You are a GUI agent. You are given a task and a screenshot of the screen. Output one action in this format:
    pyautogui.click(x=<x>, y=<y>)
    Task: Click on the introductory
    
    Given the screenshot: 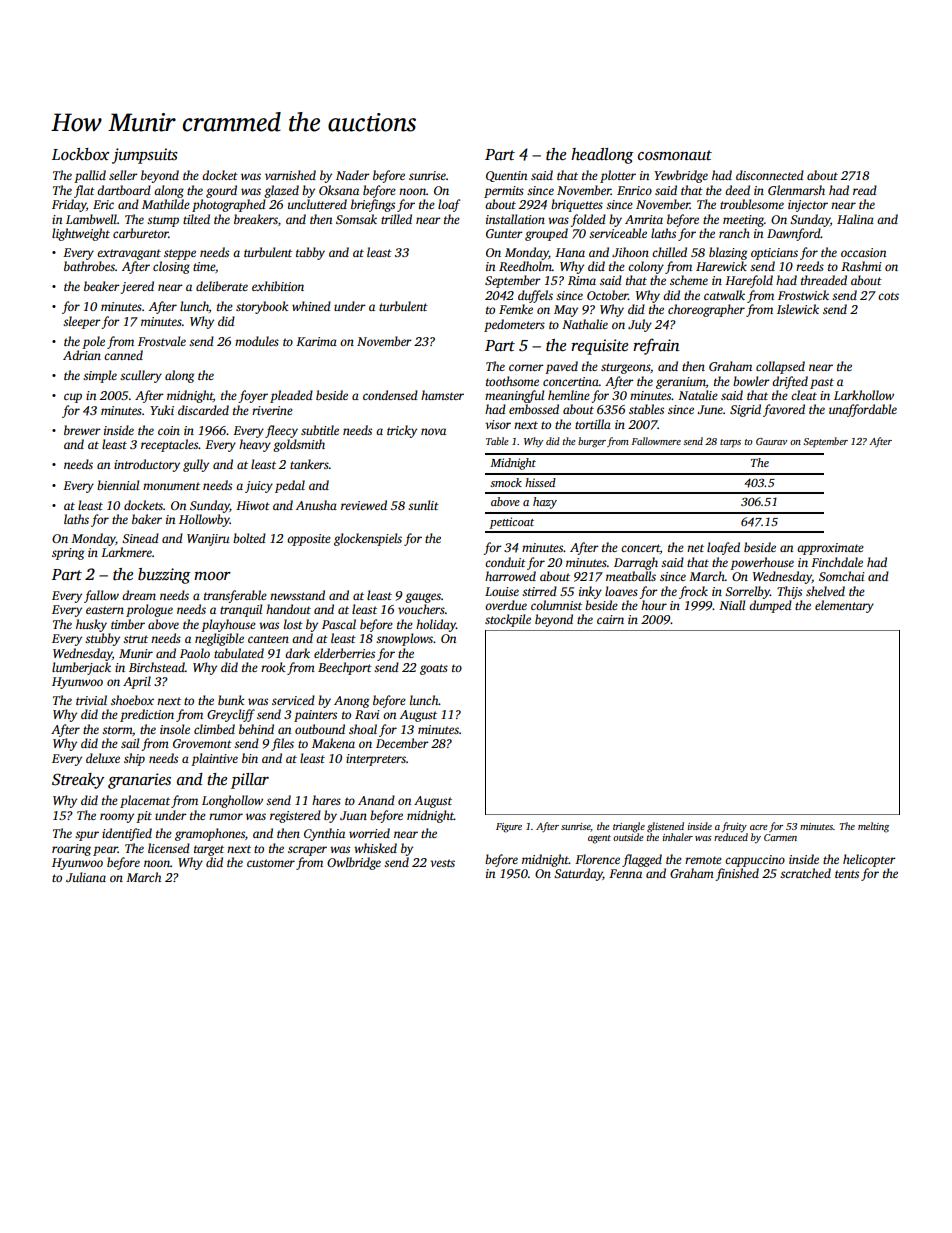 What is the action you would take?
    pyautogui.click(x=147, y=465)
